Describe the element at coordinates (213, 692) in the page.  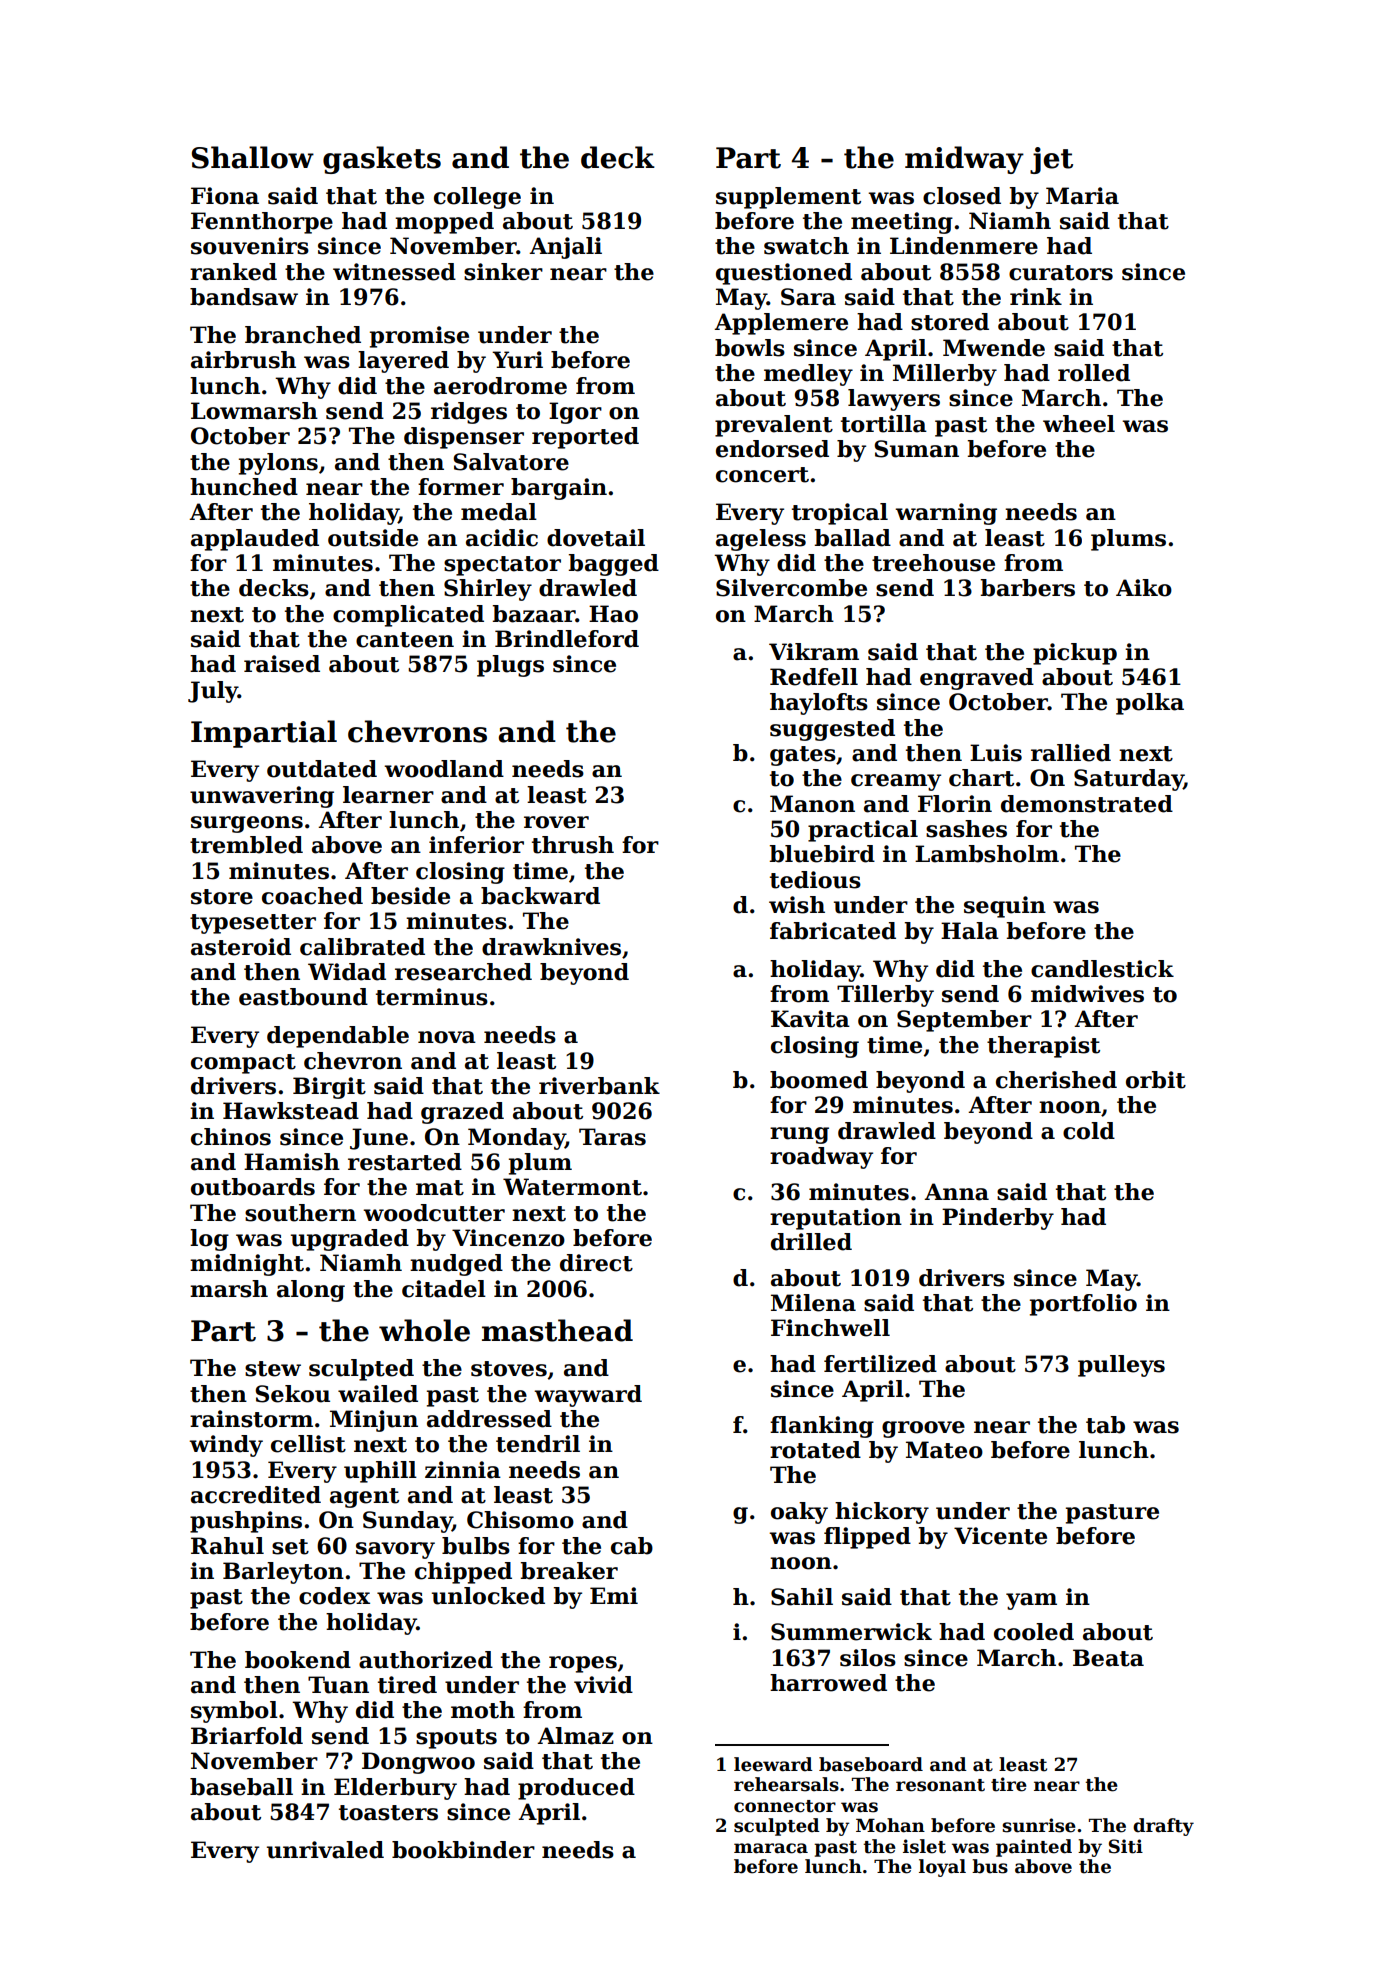
I see `July` at that location.
